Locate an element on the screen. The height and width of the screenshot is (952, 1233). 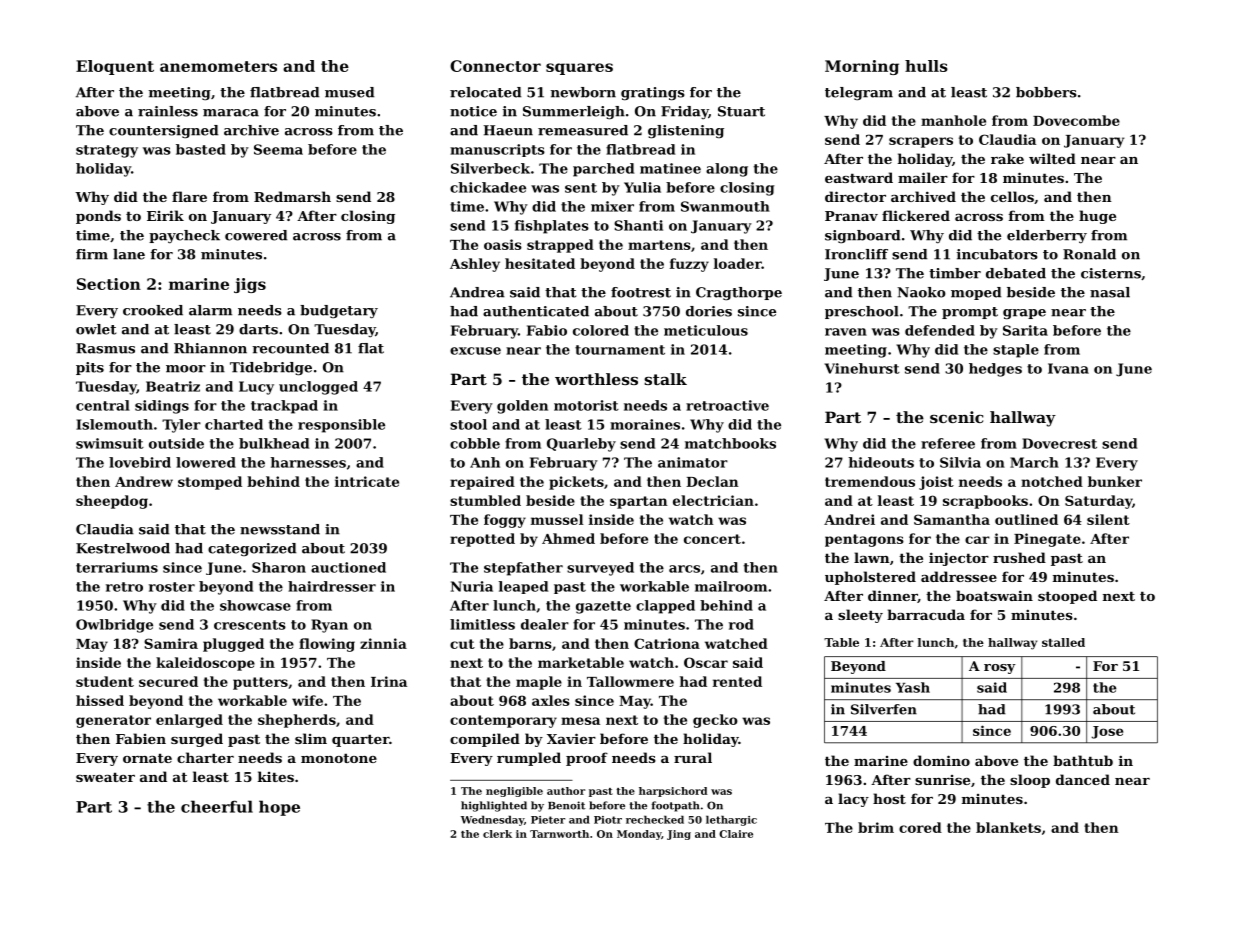
stalled is located at coordinates (1063, 642).
